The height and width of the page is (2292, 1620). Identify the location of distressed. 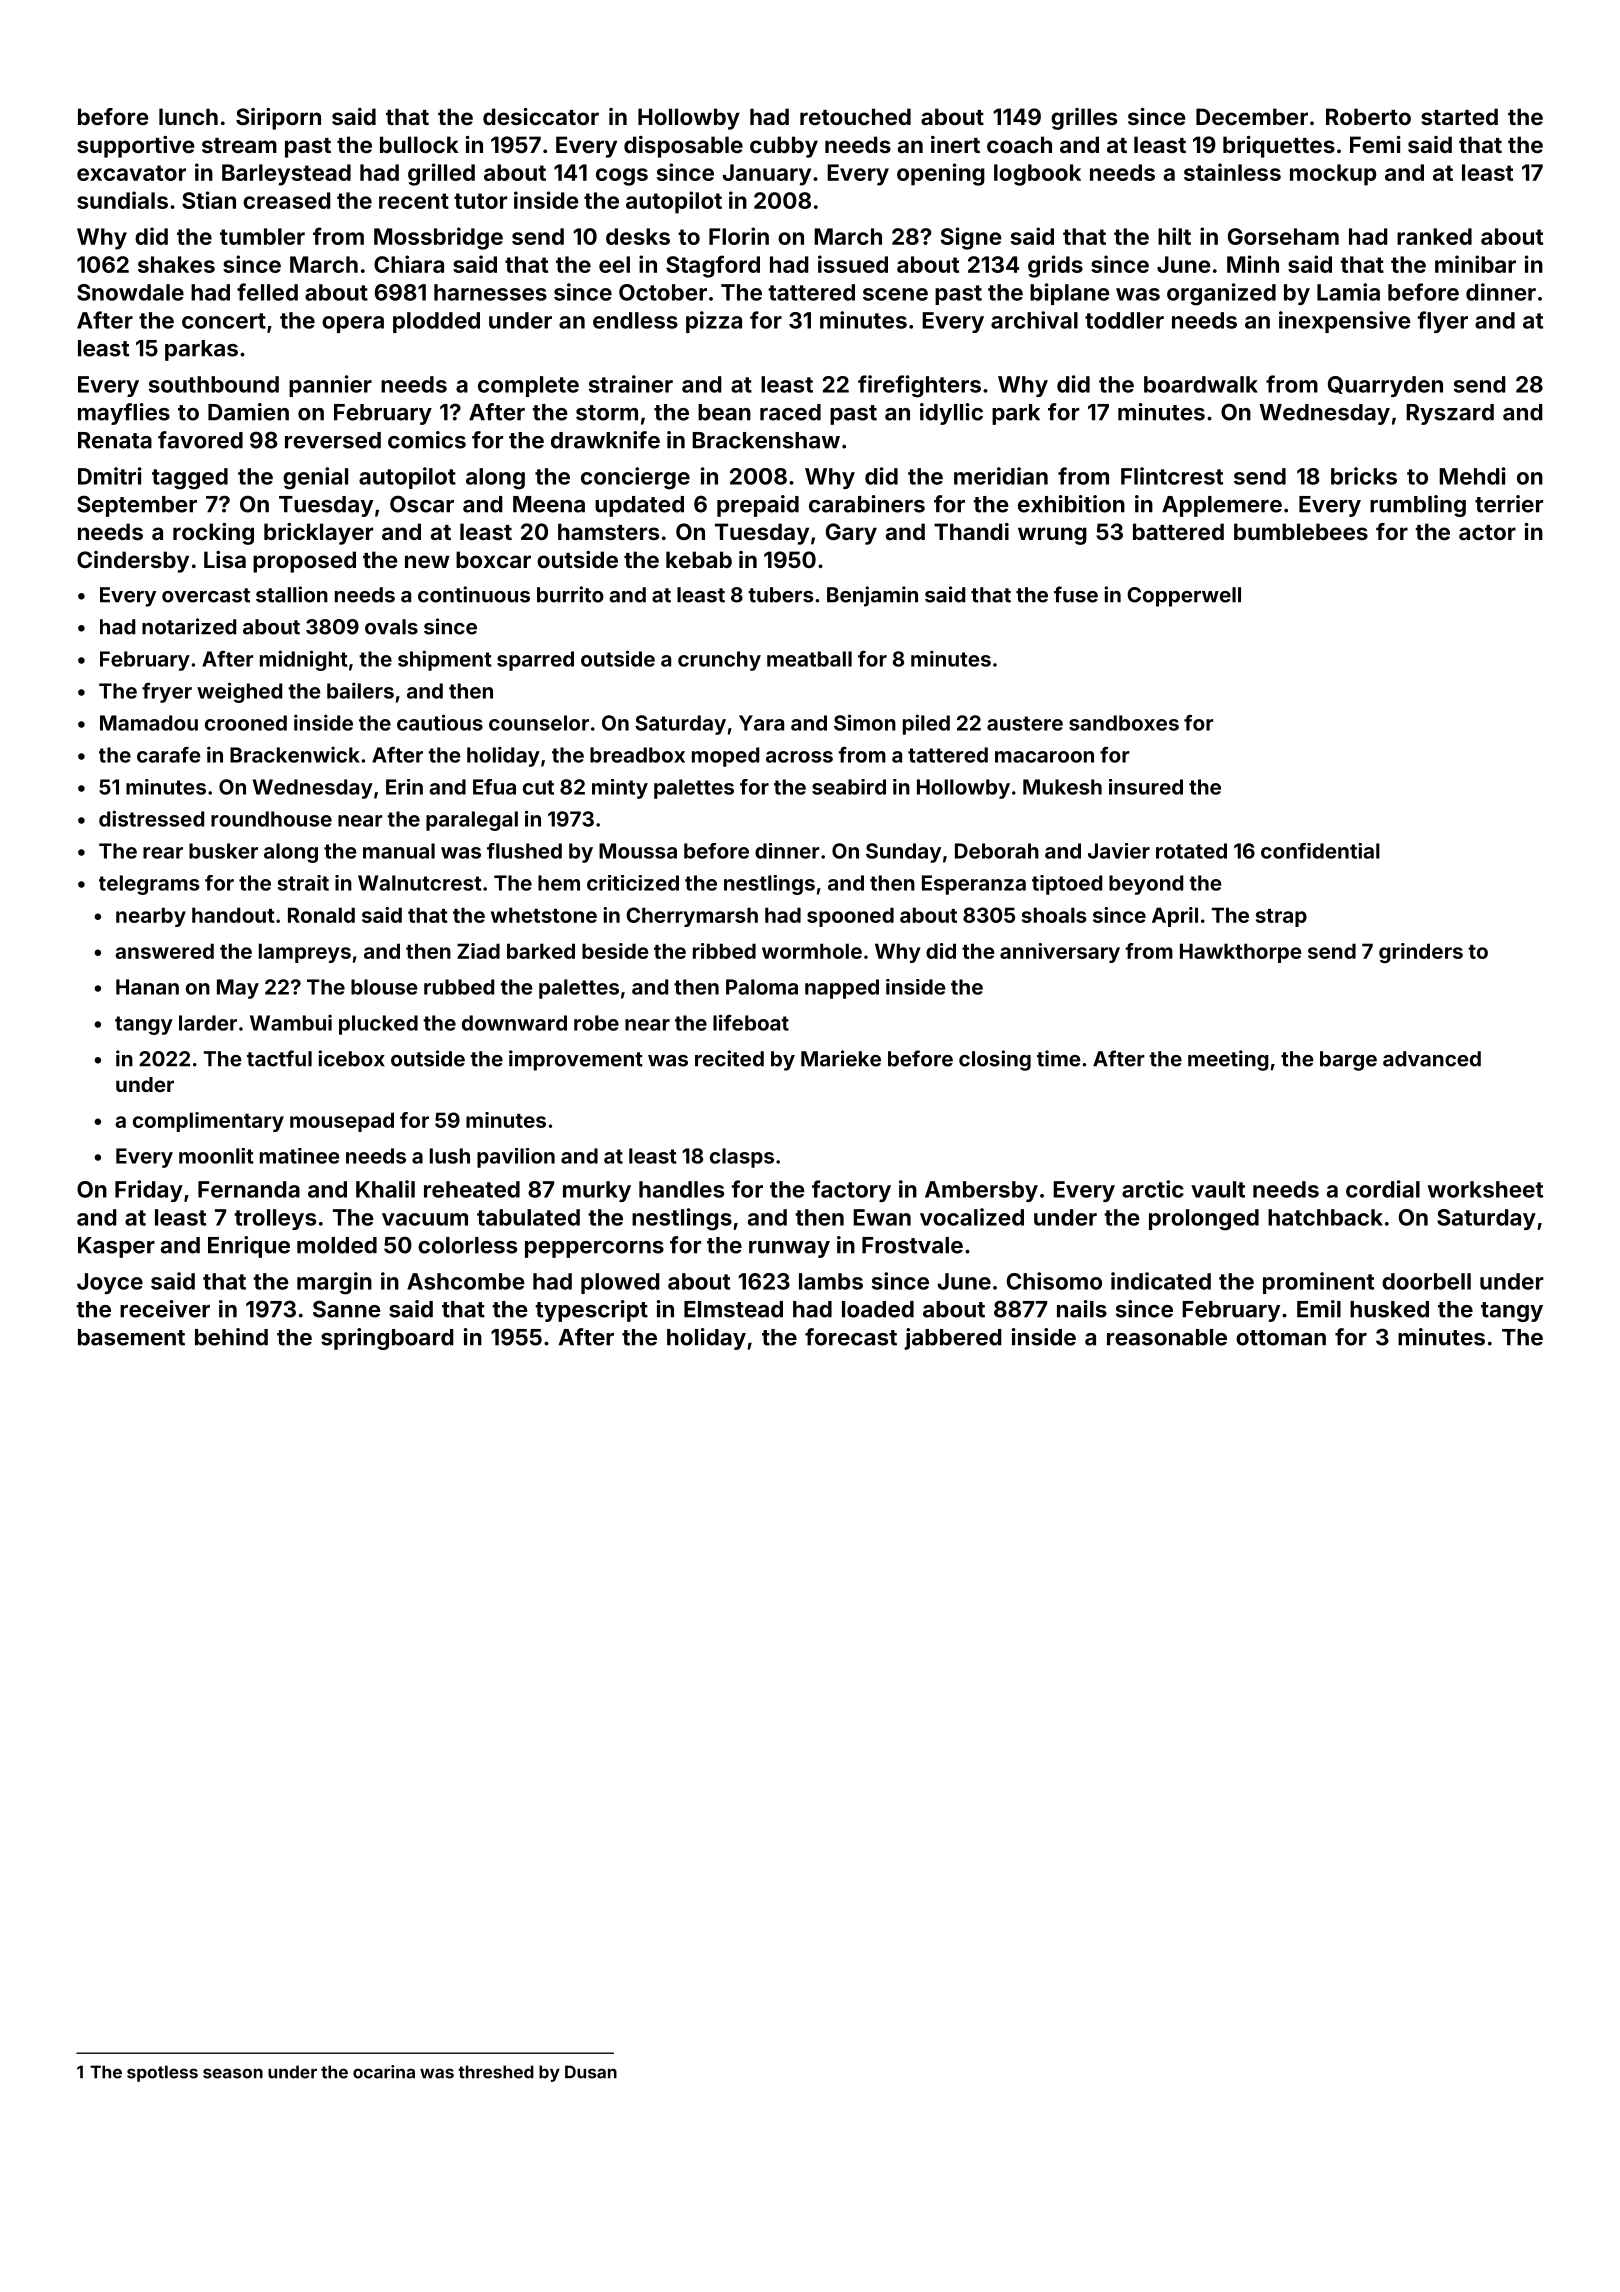
(151, 818).
